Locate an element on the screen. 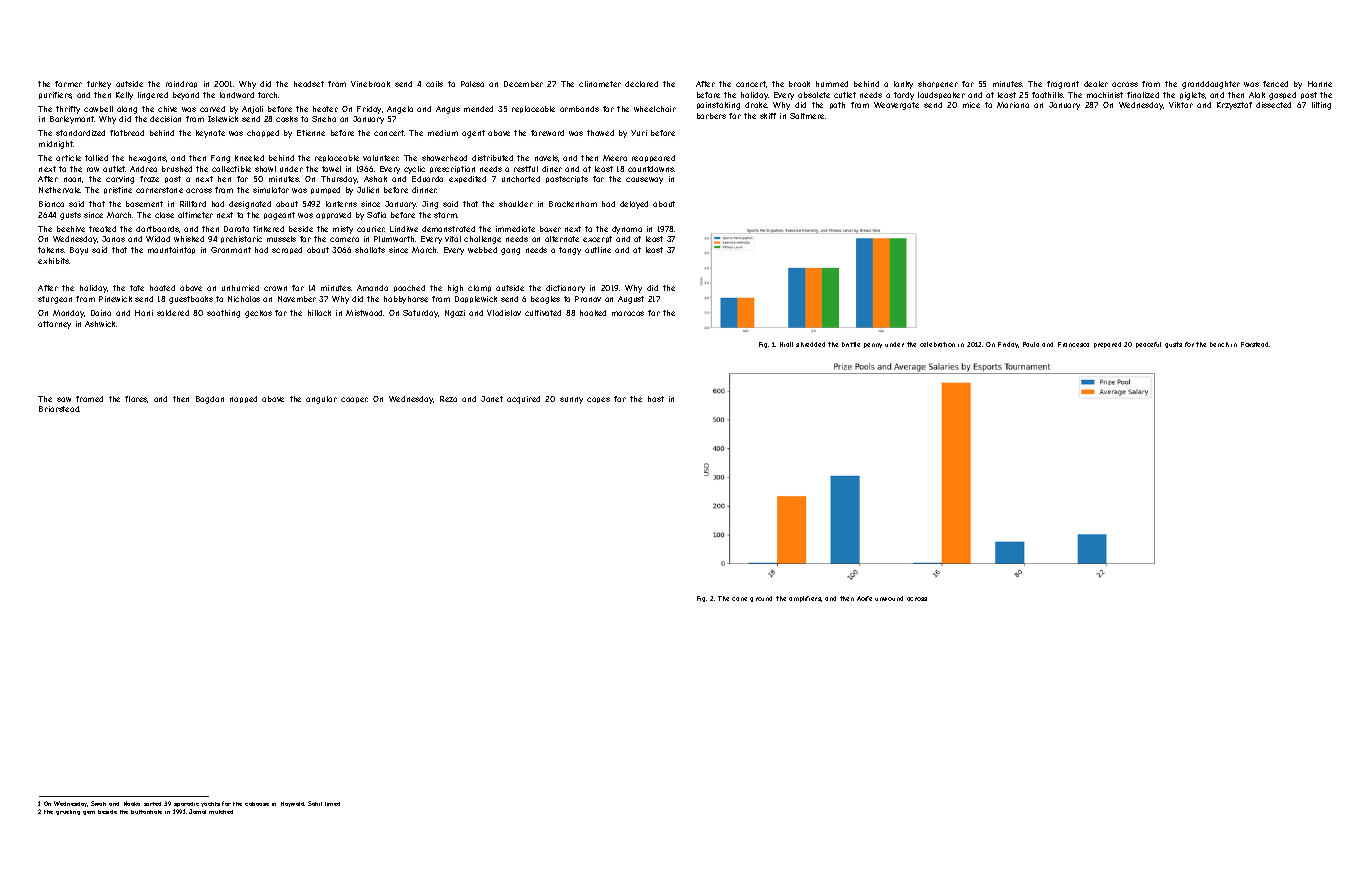  Swati is located at coordinates (98, 803).
